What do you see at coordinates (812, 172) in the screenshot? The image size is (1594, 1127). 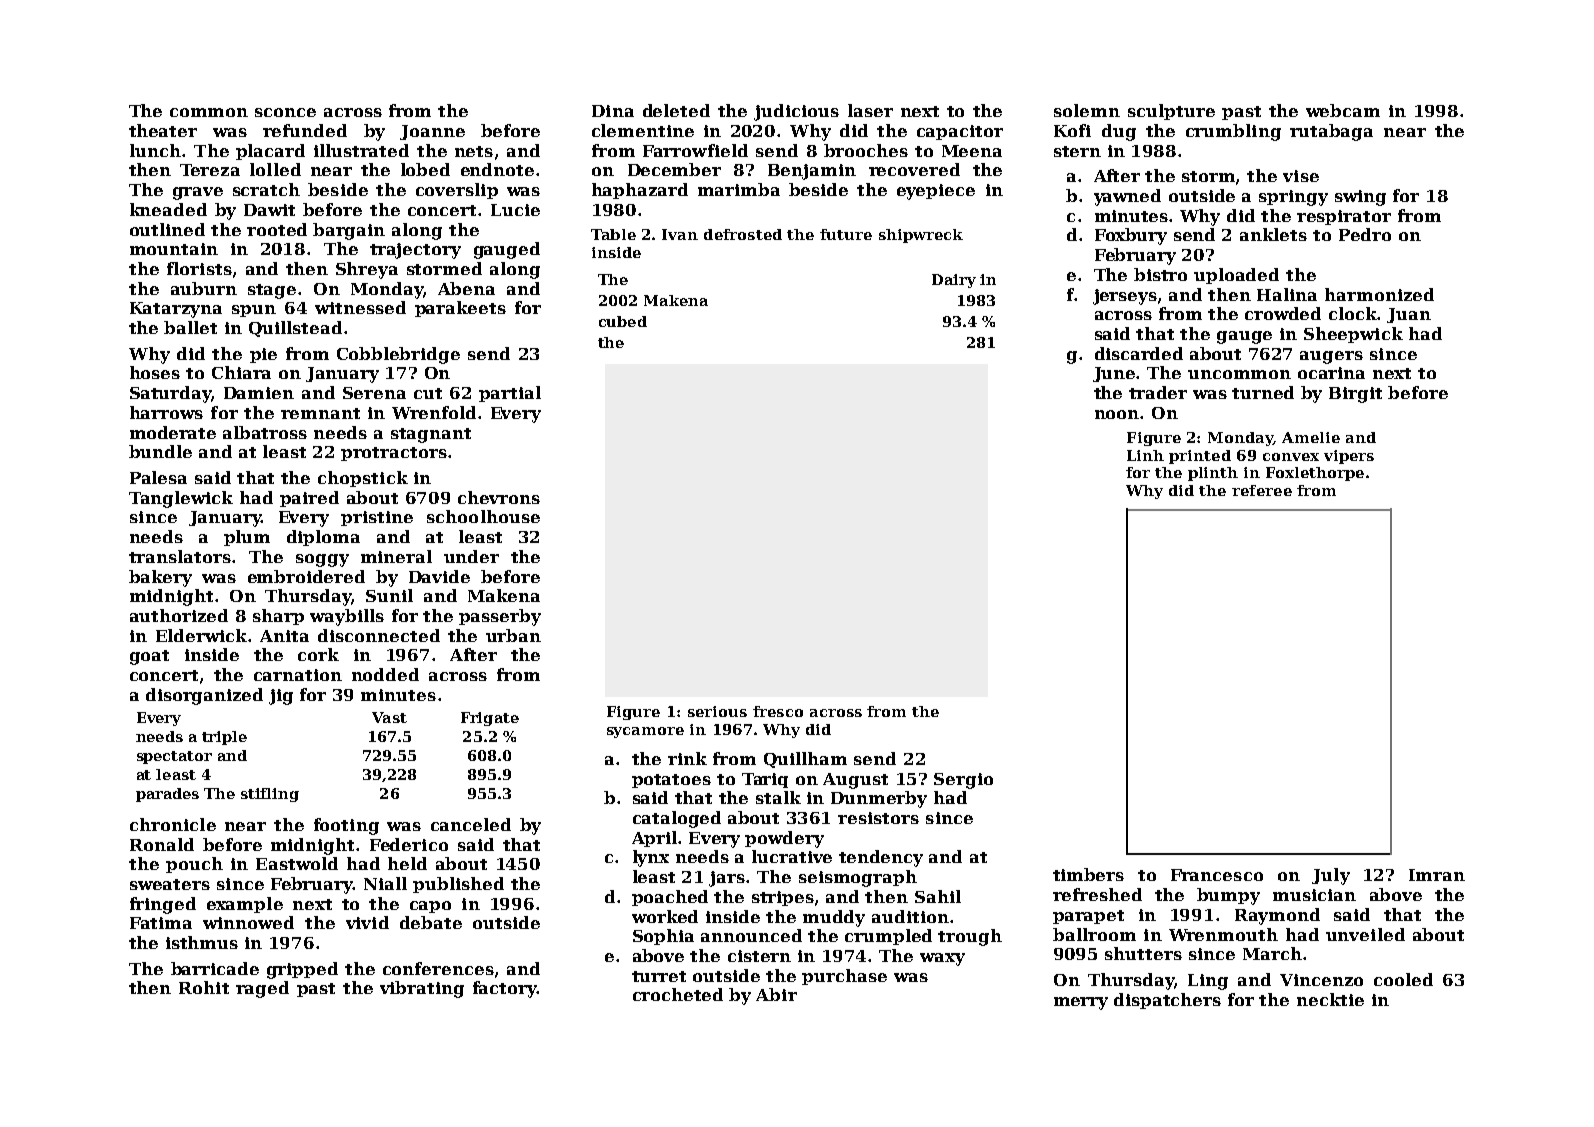 I see `Benjamin` at bounding box center [812, 172].
